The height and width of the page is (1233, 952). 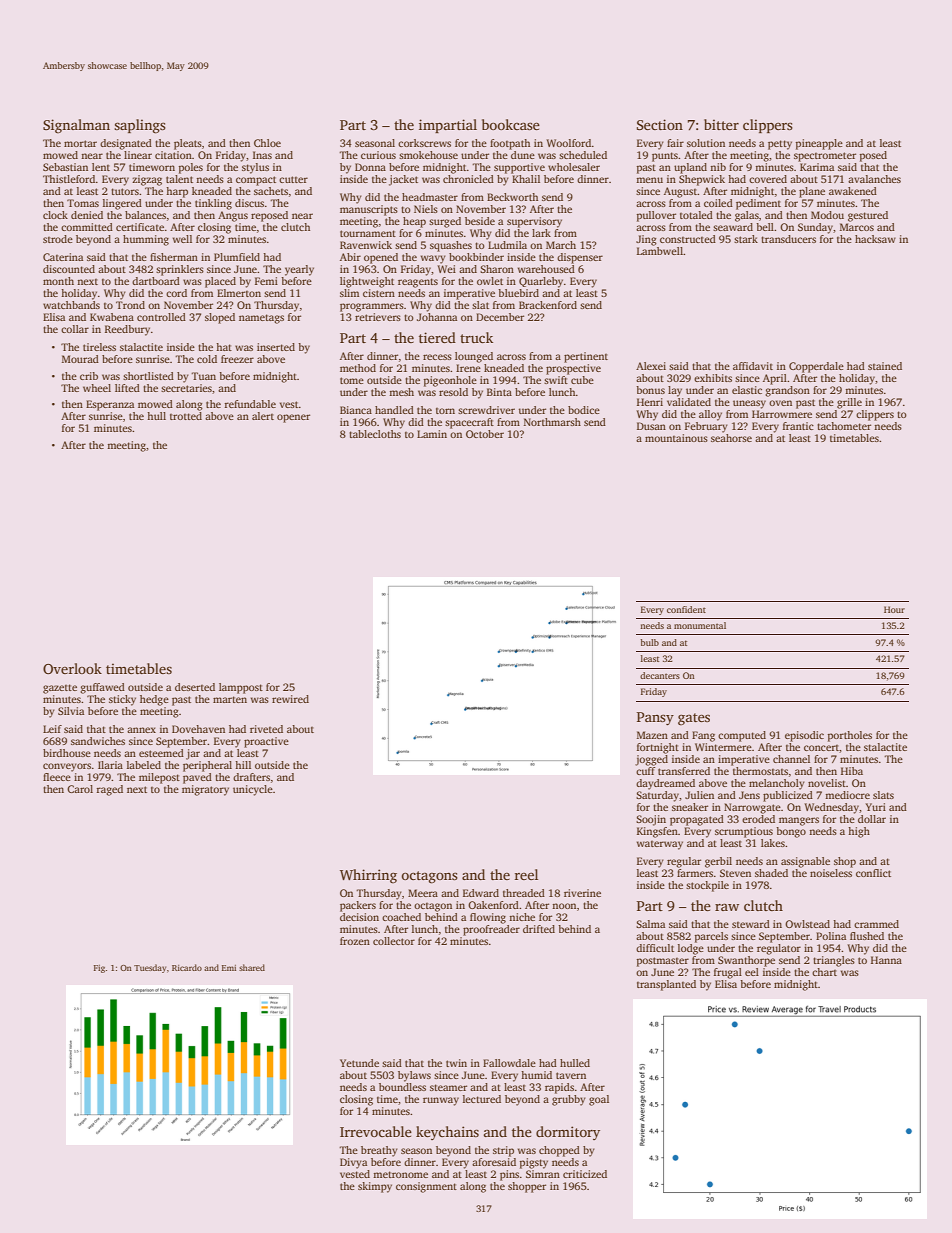 I want to click on hacksaw, so click(x=875, y=239).
